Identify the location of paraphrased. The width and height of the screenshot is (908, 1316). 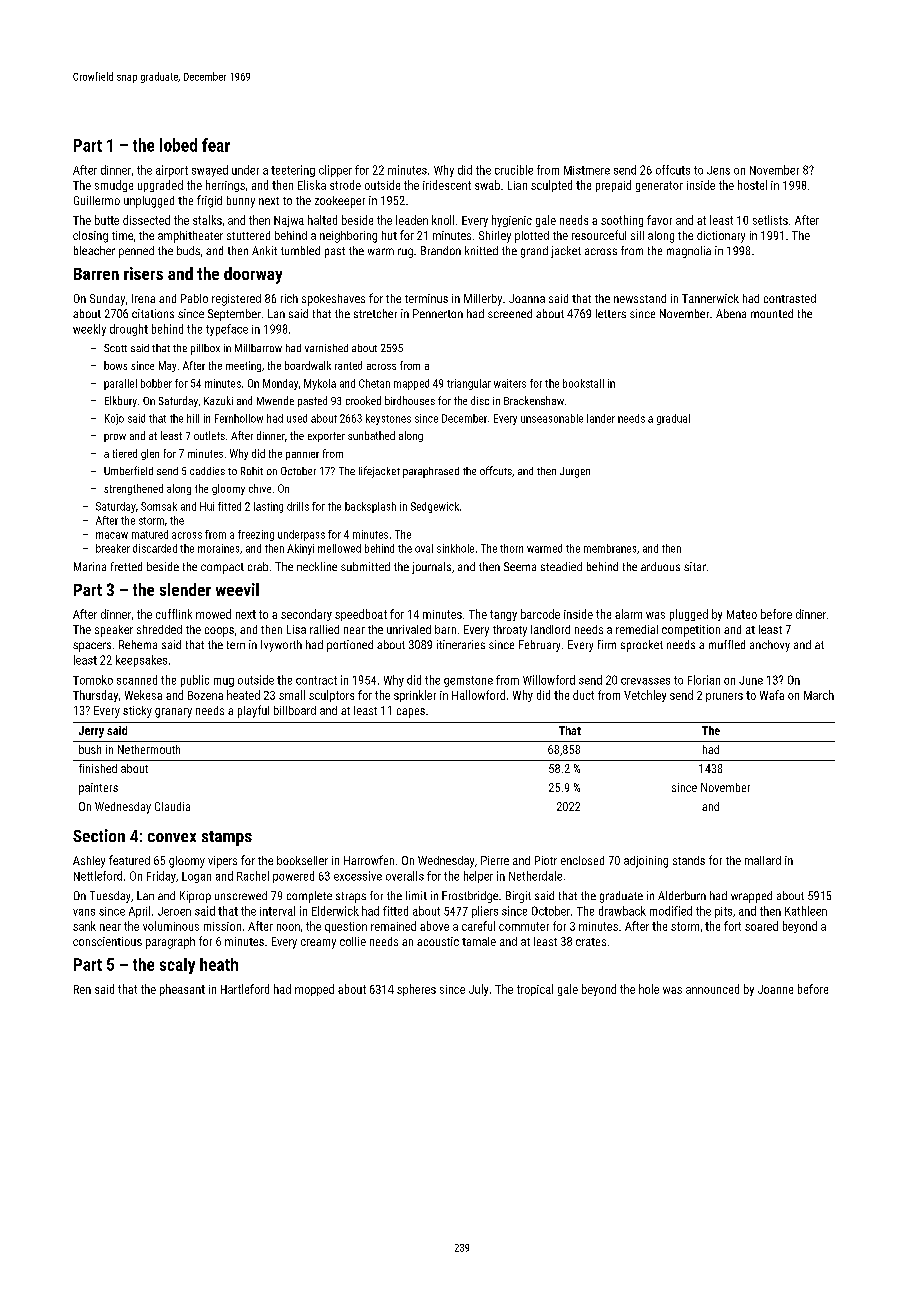
(431, 472).
